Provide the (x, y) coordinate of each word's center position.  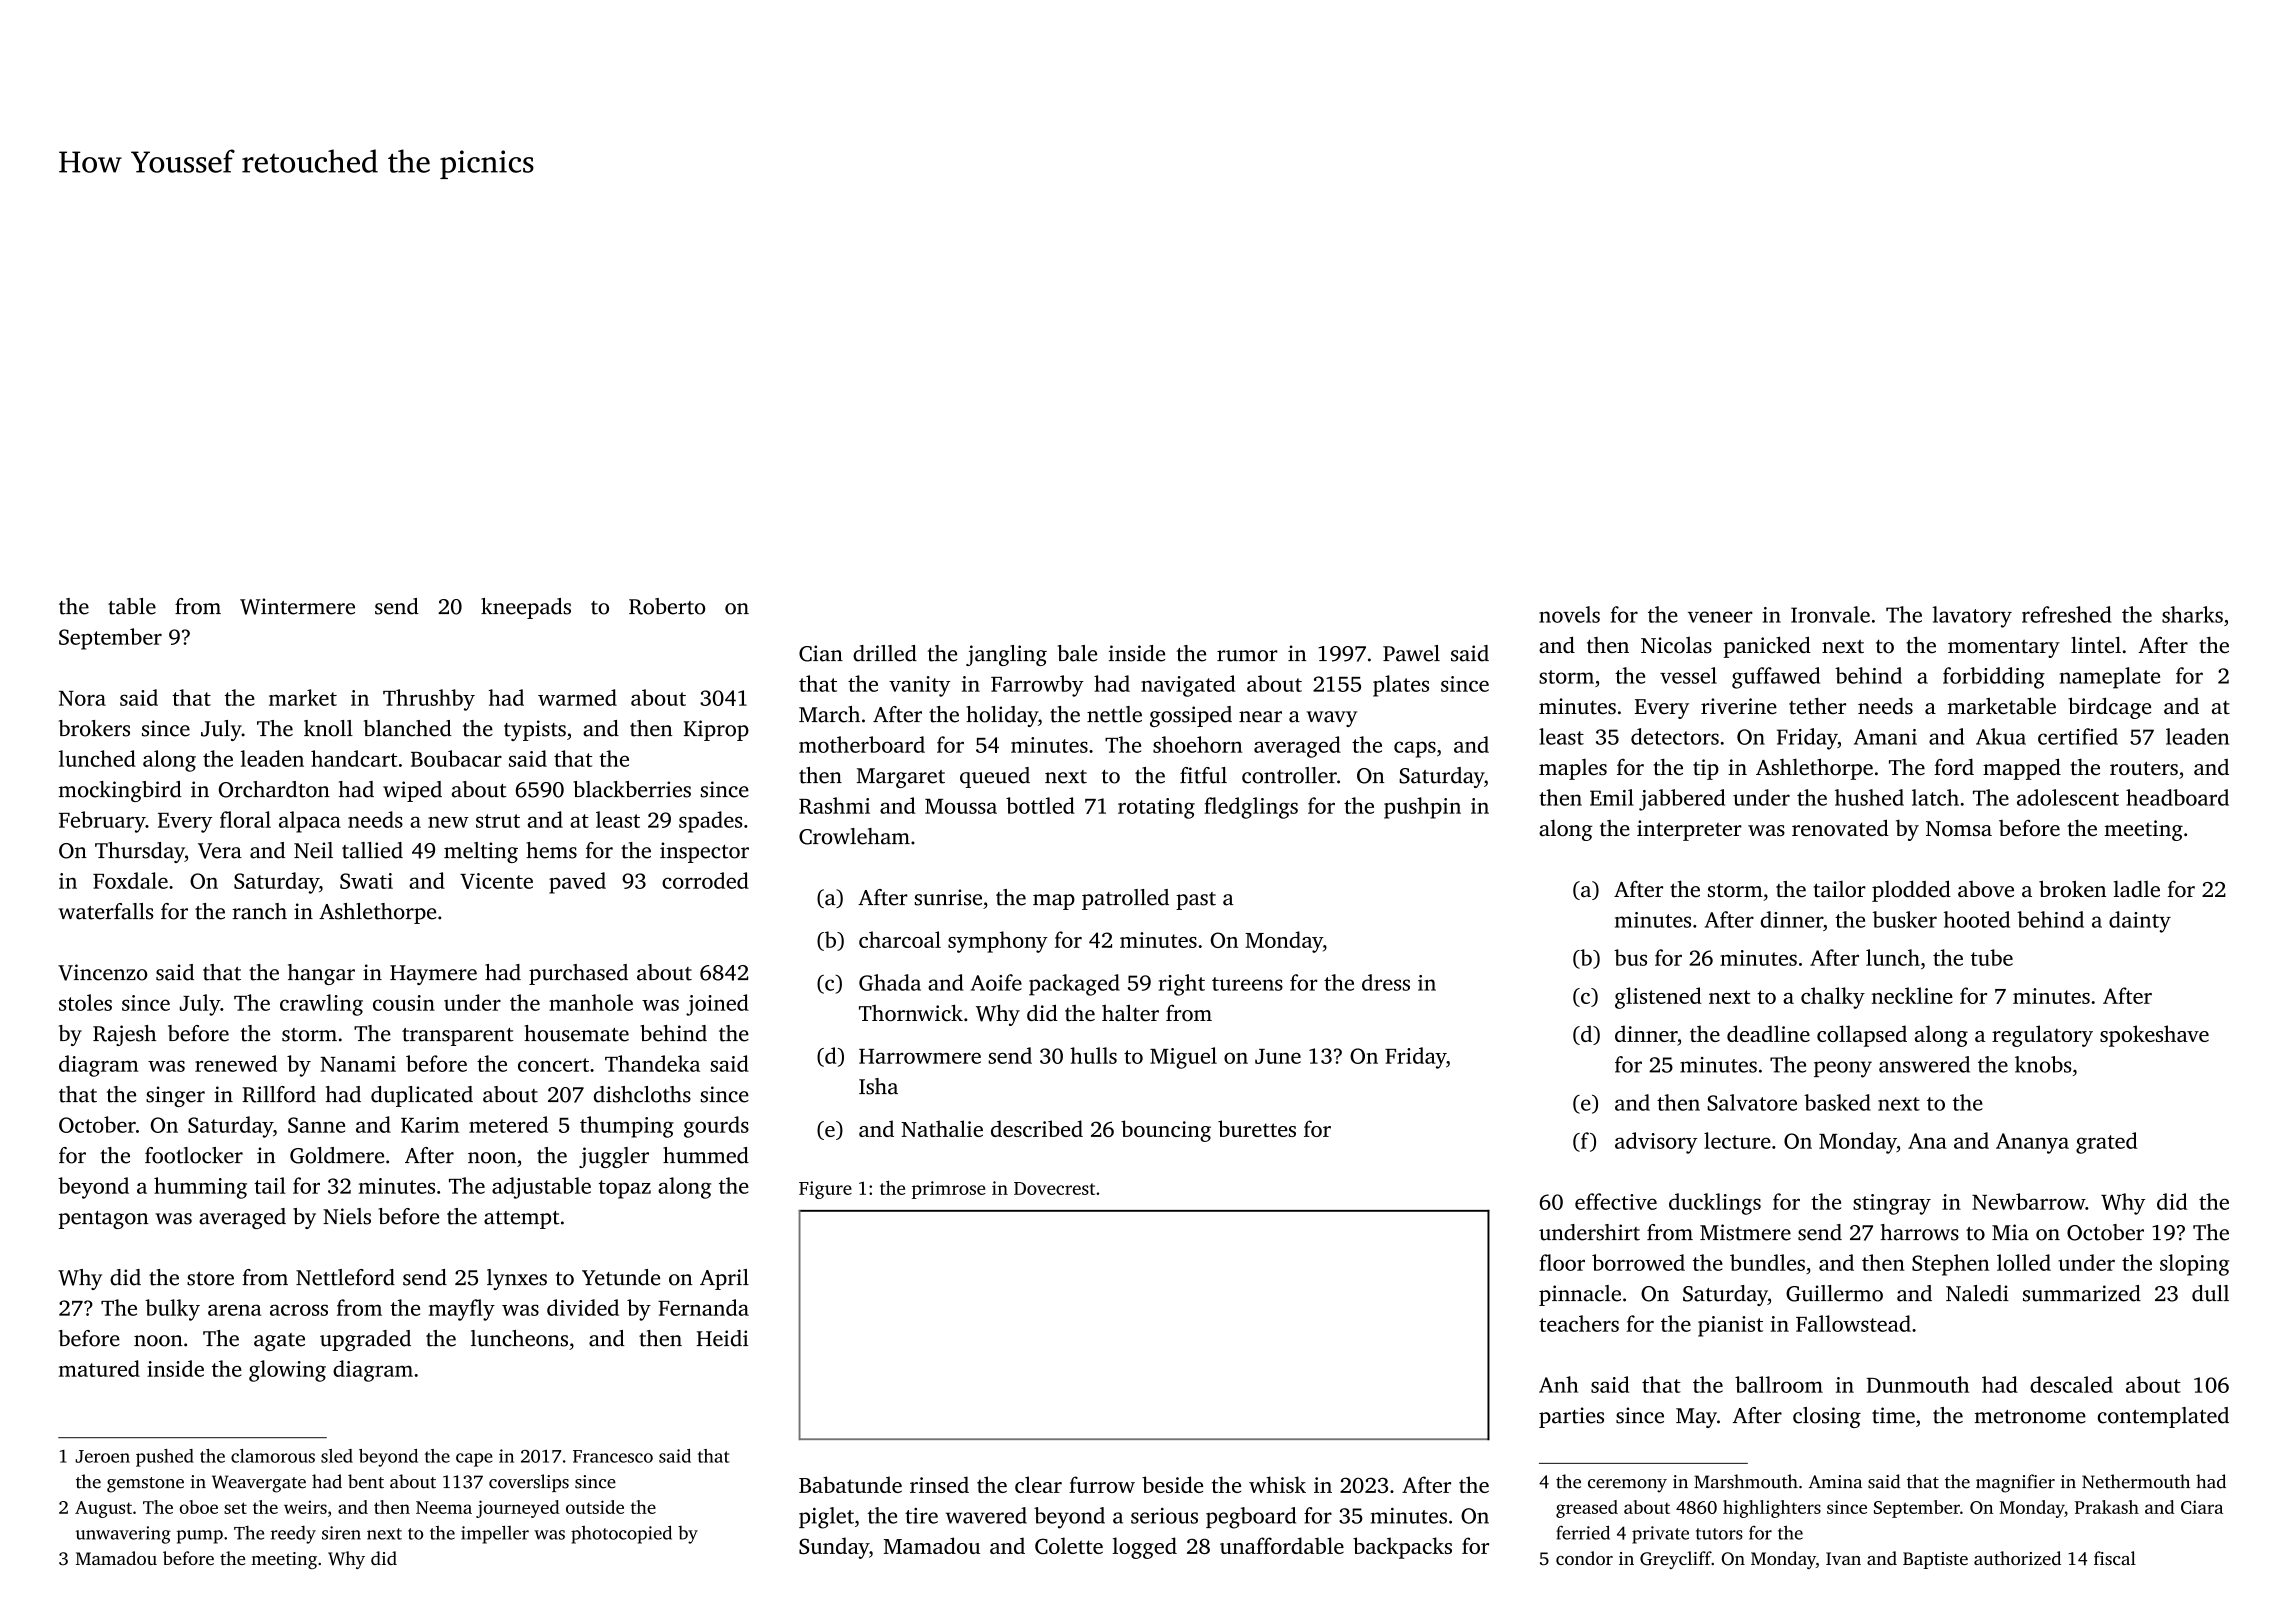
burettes (1257, 1128)
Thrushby (429, 700)
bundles (1767, 1262)
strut (498, 821)
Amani (1885, 737)
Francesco (613, 1456)
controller (1289, 775)
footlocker (194, 1155)
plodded (1911, 891)
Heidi (722, 1338)
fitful (1203, 775)
